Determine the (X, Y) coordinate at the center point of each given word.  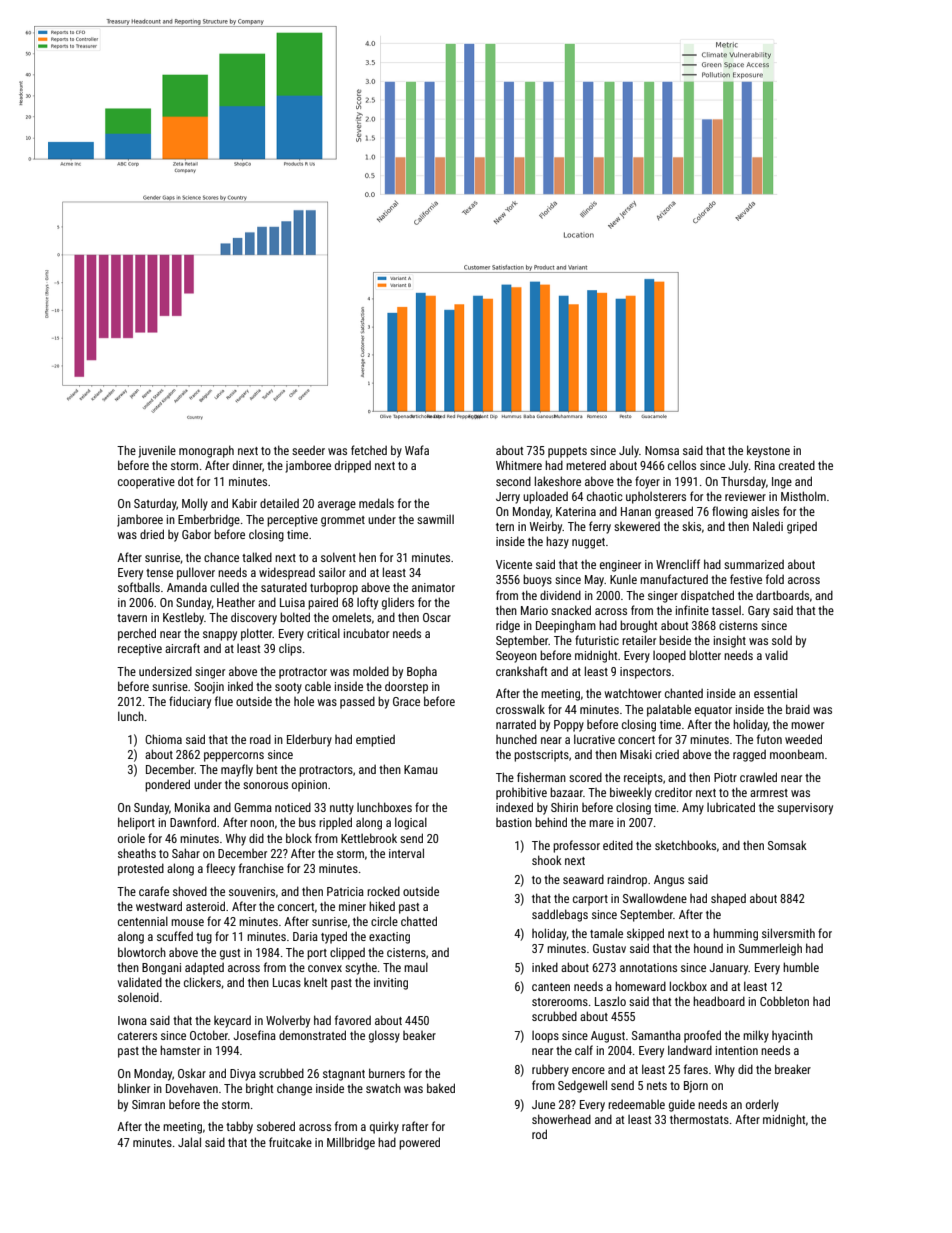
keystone (768, 451)
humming (735, 934)
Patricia (345, 891)
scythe (361, 968)
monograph (206, 451)
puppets (567, 452)
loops (545, 1037)
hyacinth (792, 1036)
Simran (148, 1104)
